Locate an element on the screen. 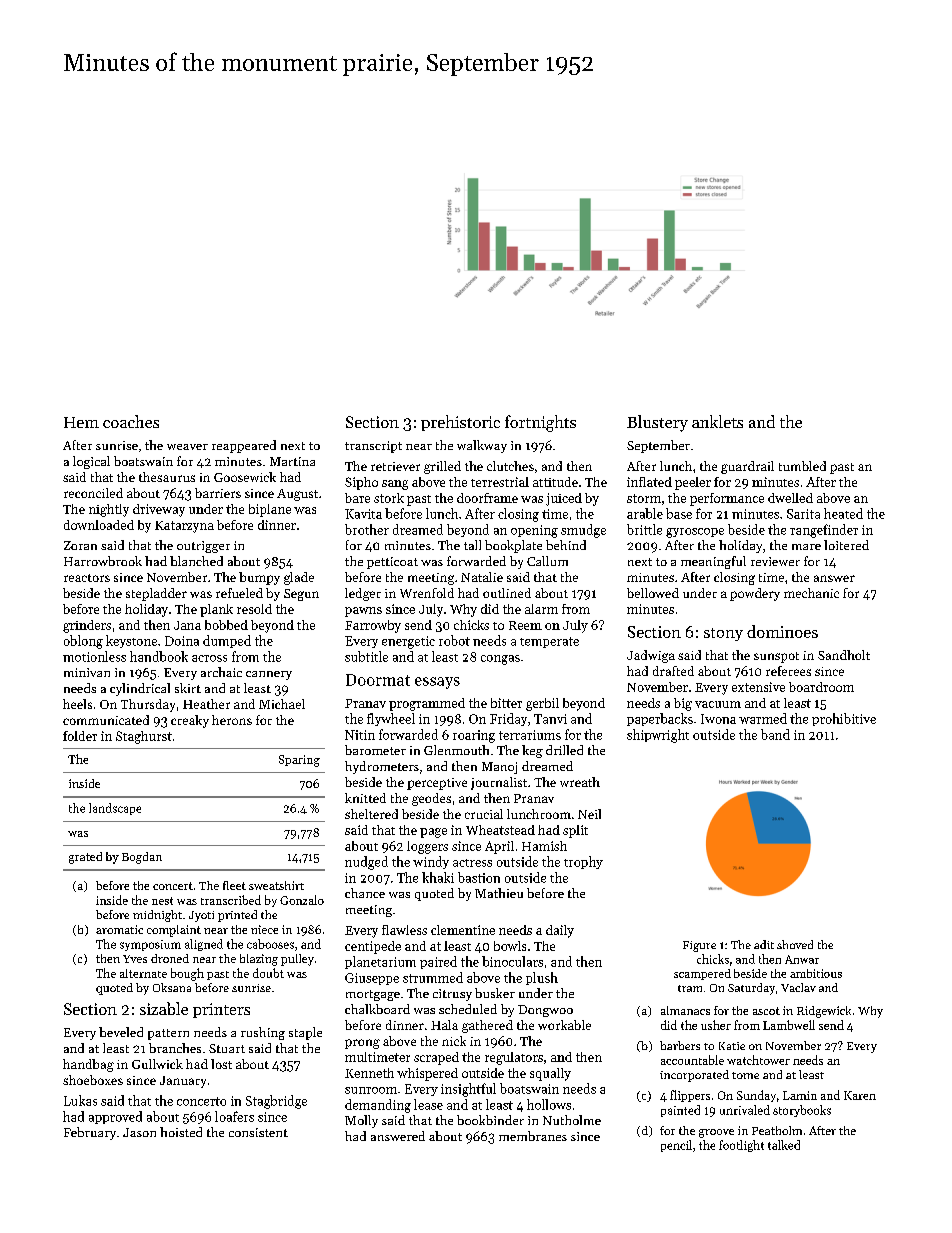 The width and height of the screenshot is (952, 1233). sunspot is located at coordinates (776, 657).
